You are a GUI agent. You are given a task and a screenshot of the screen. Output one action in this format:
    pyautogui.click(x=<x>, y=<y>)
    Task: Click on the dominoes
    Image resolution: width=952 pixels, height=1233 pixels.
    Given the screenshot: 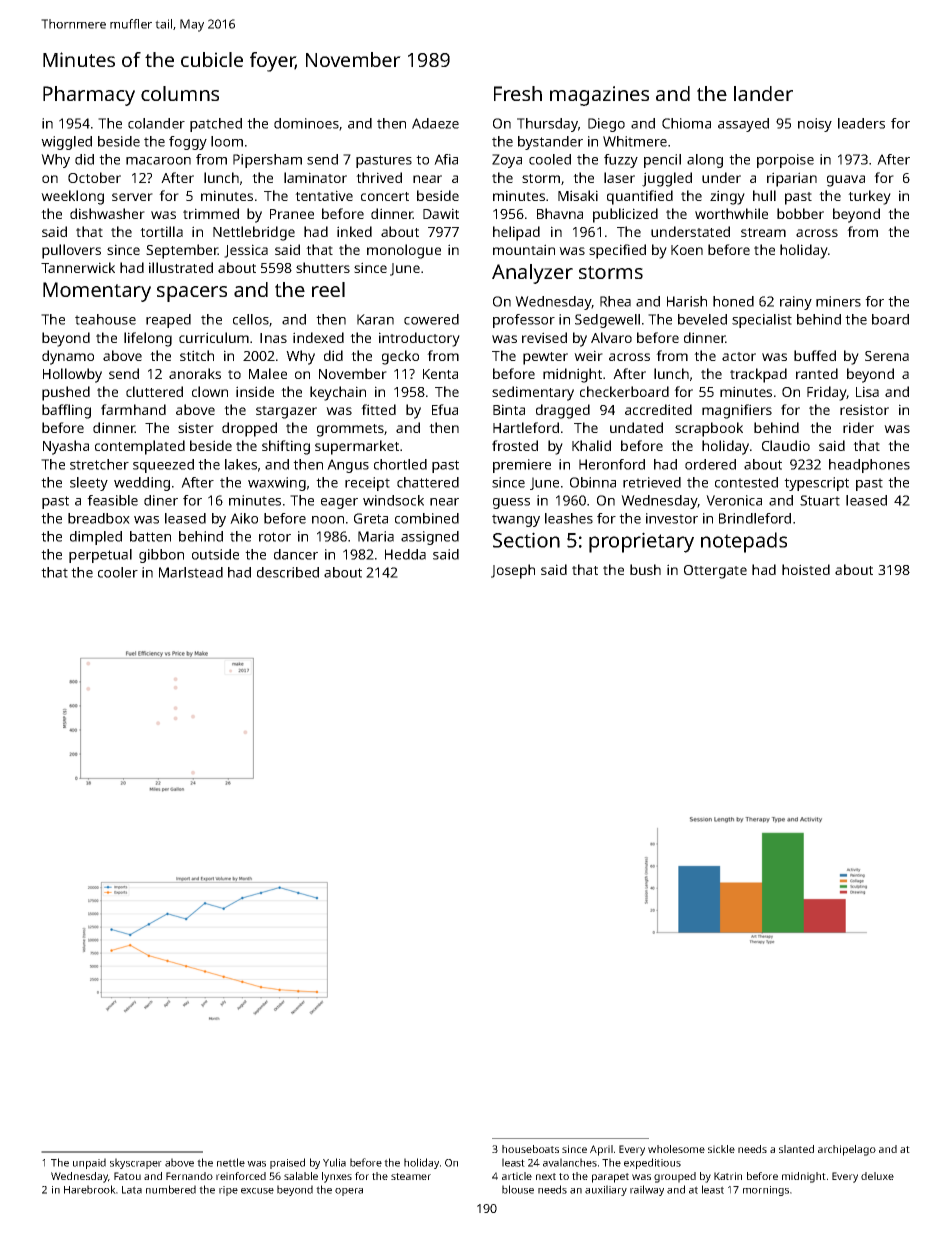 What is the action you would take?
    pyautogui.click(x=306, y=123)
